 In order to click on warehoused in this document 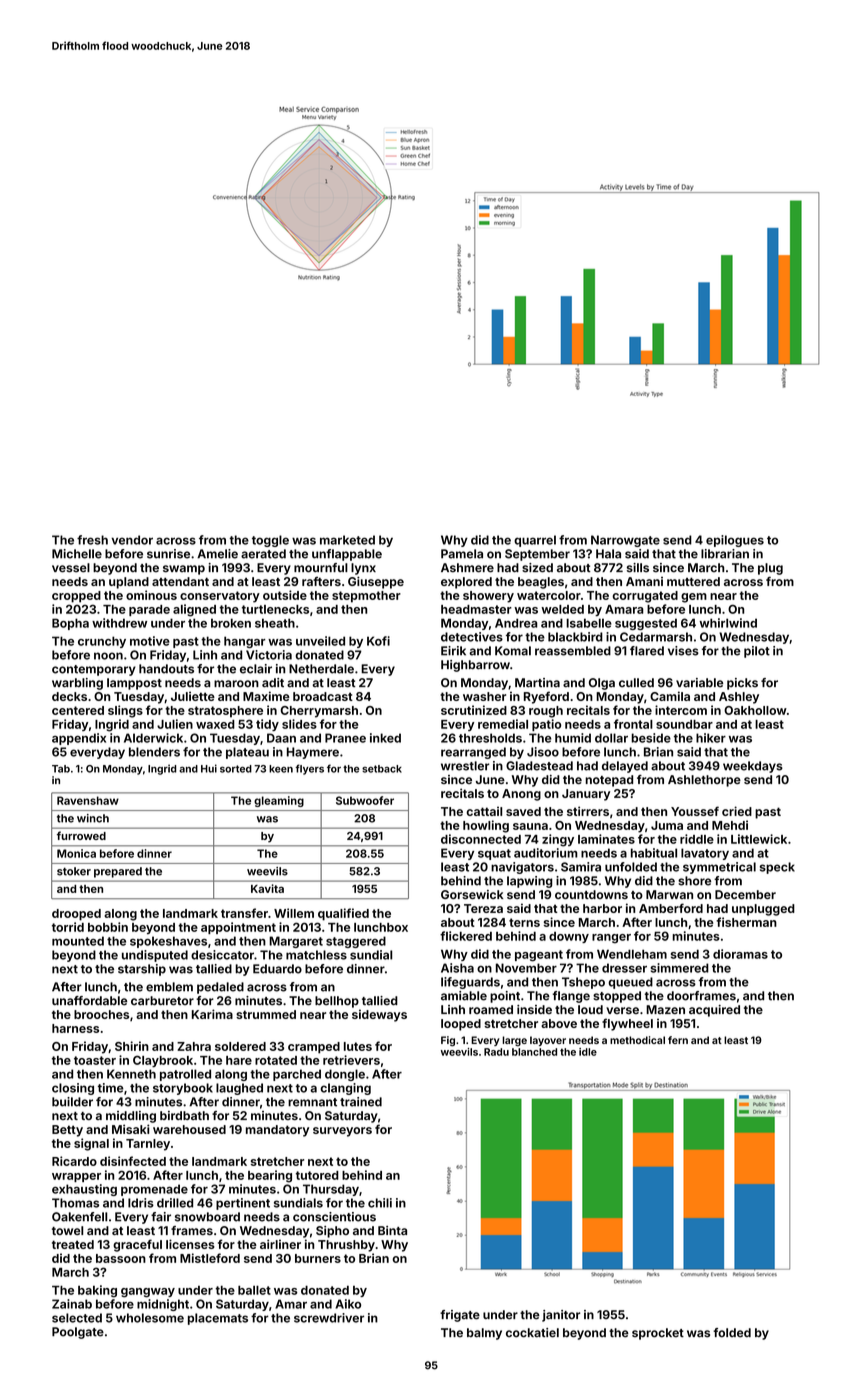, I will do `click(189, 1129)`.
